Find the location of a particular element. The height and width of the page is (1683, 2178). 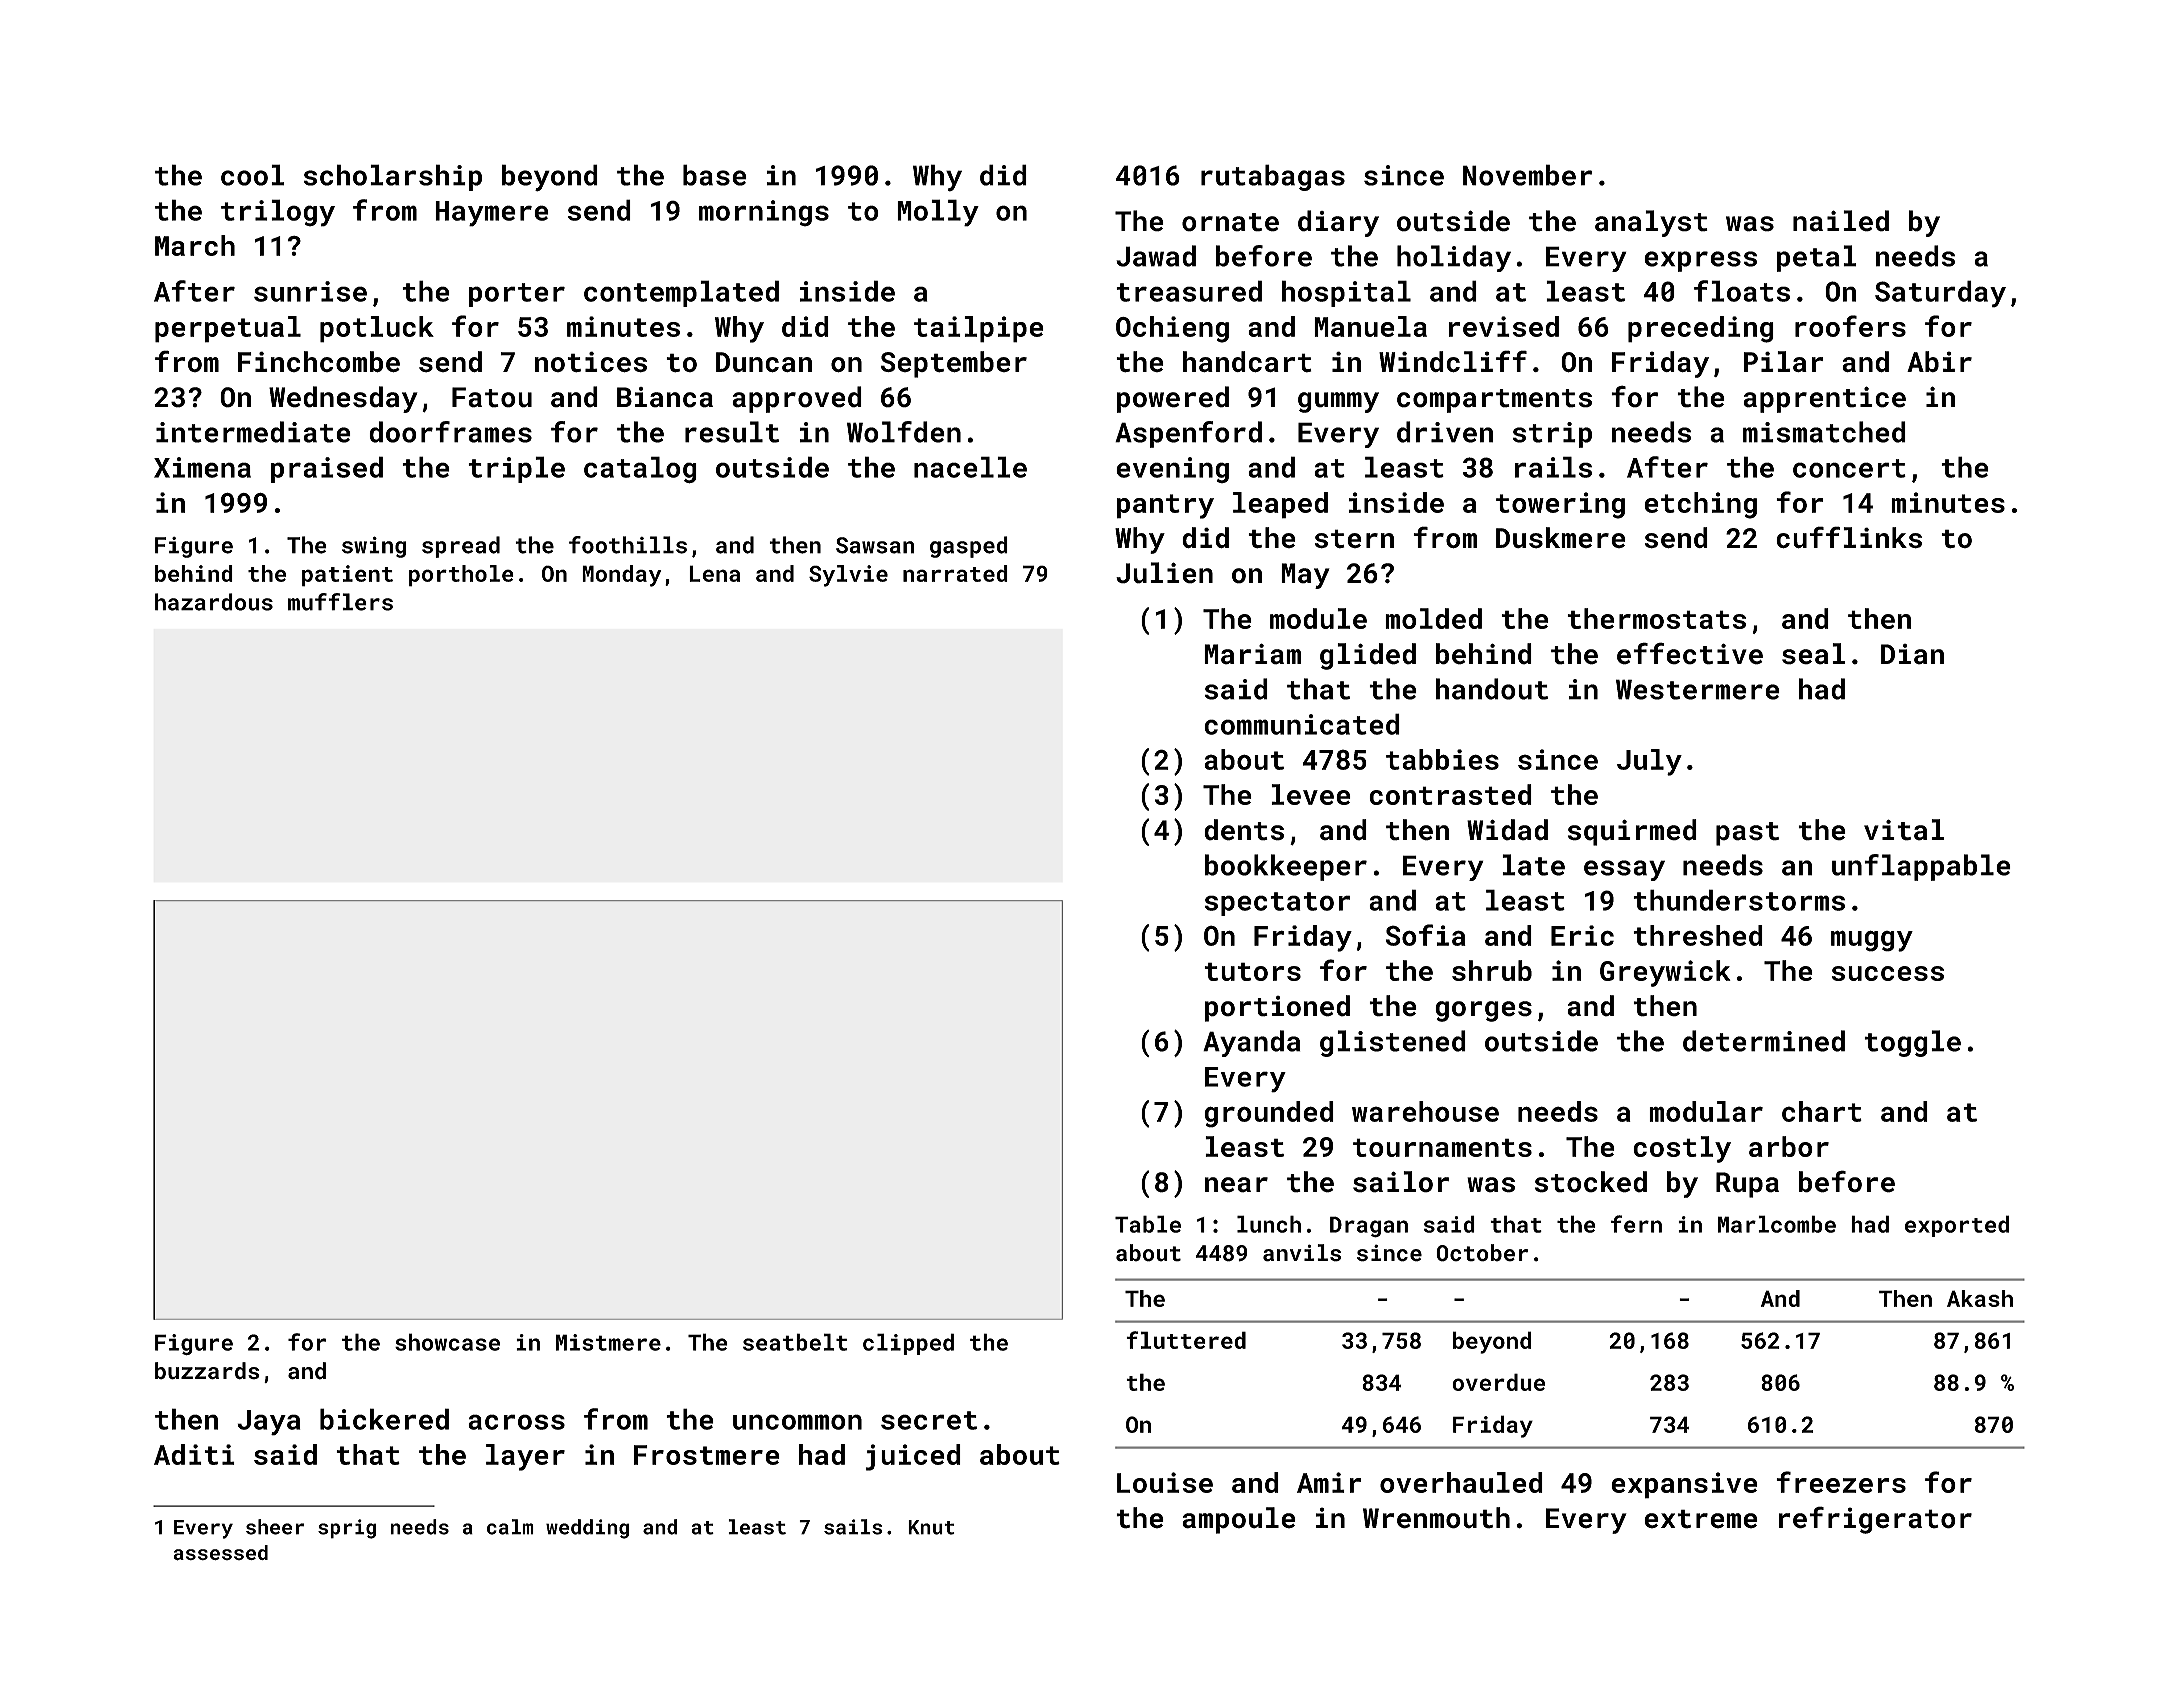

portioned is located at coordinates (1277, 1008).
